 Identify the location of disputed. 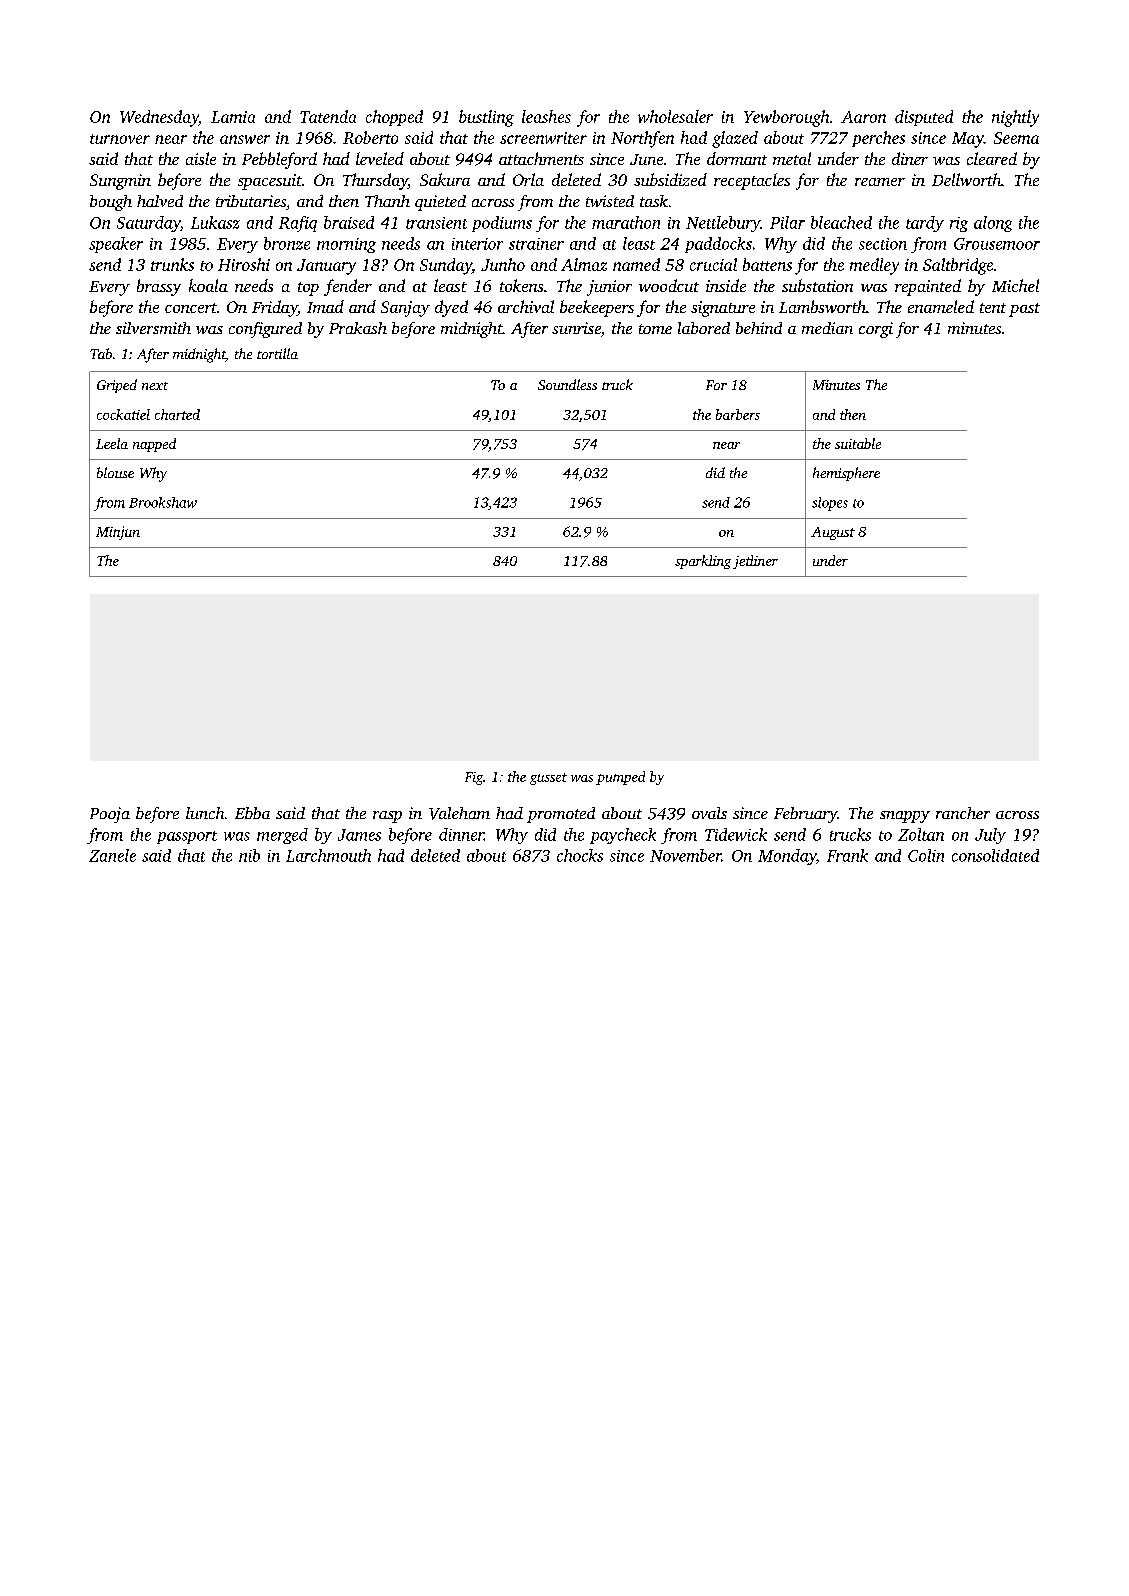
(924, 118).
